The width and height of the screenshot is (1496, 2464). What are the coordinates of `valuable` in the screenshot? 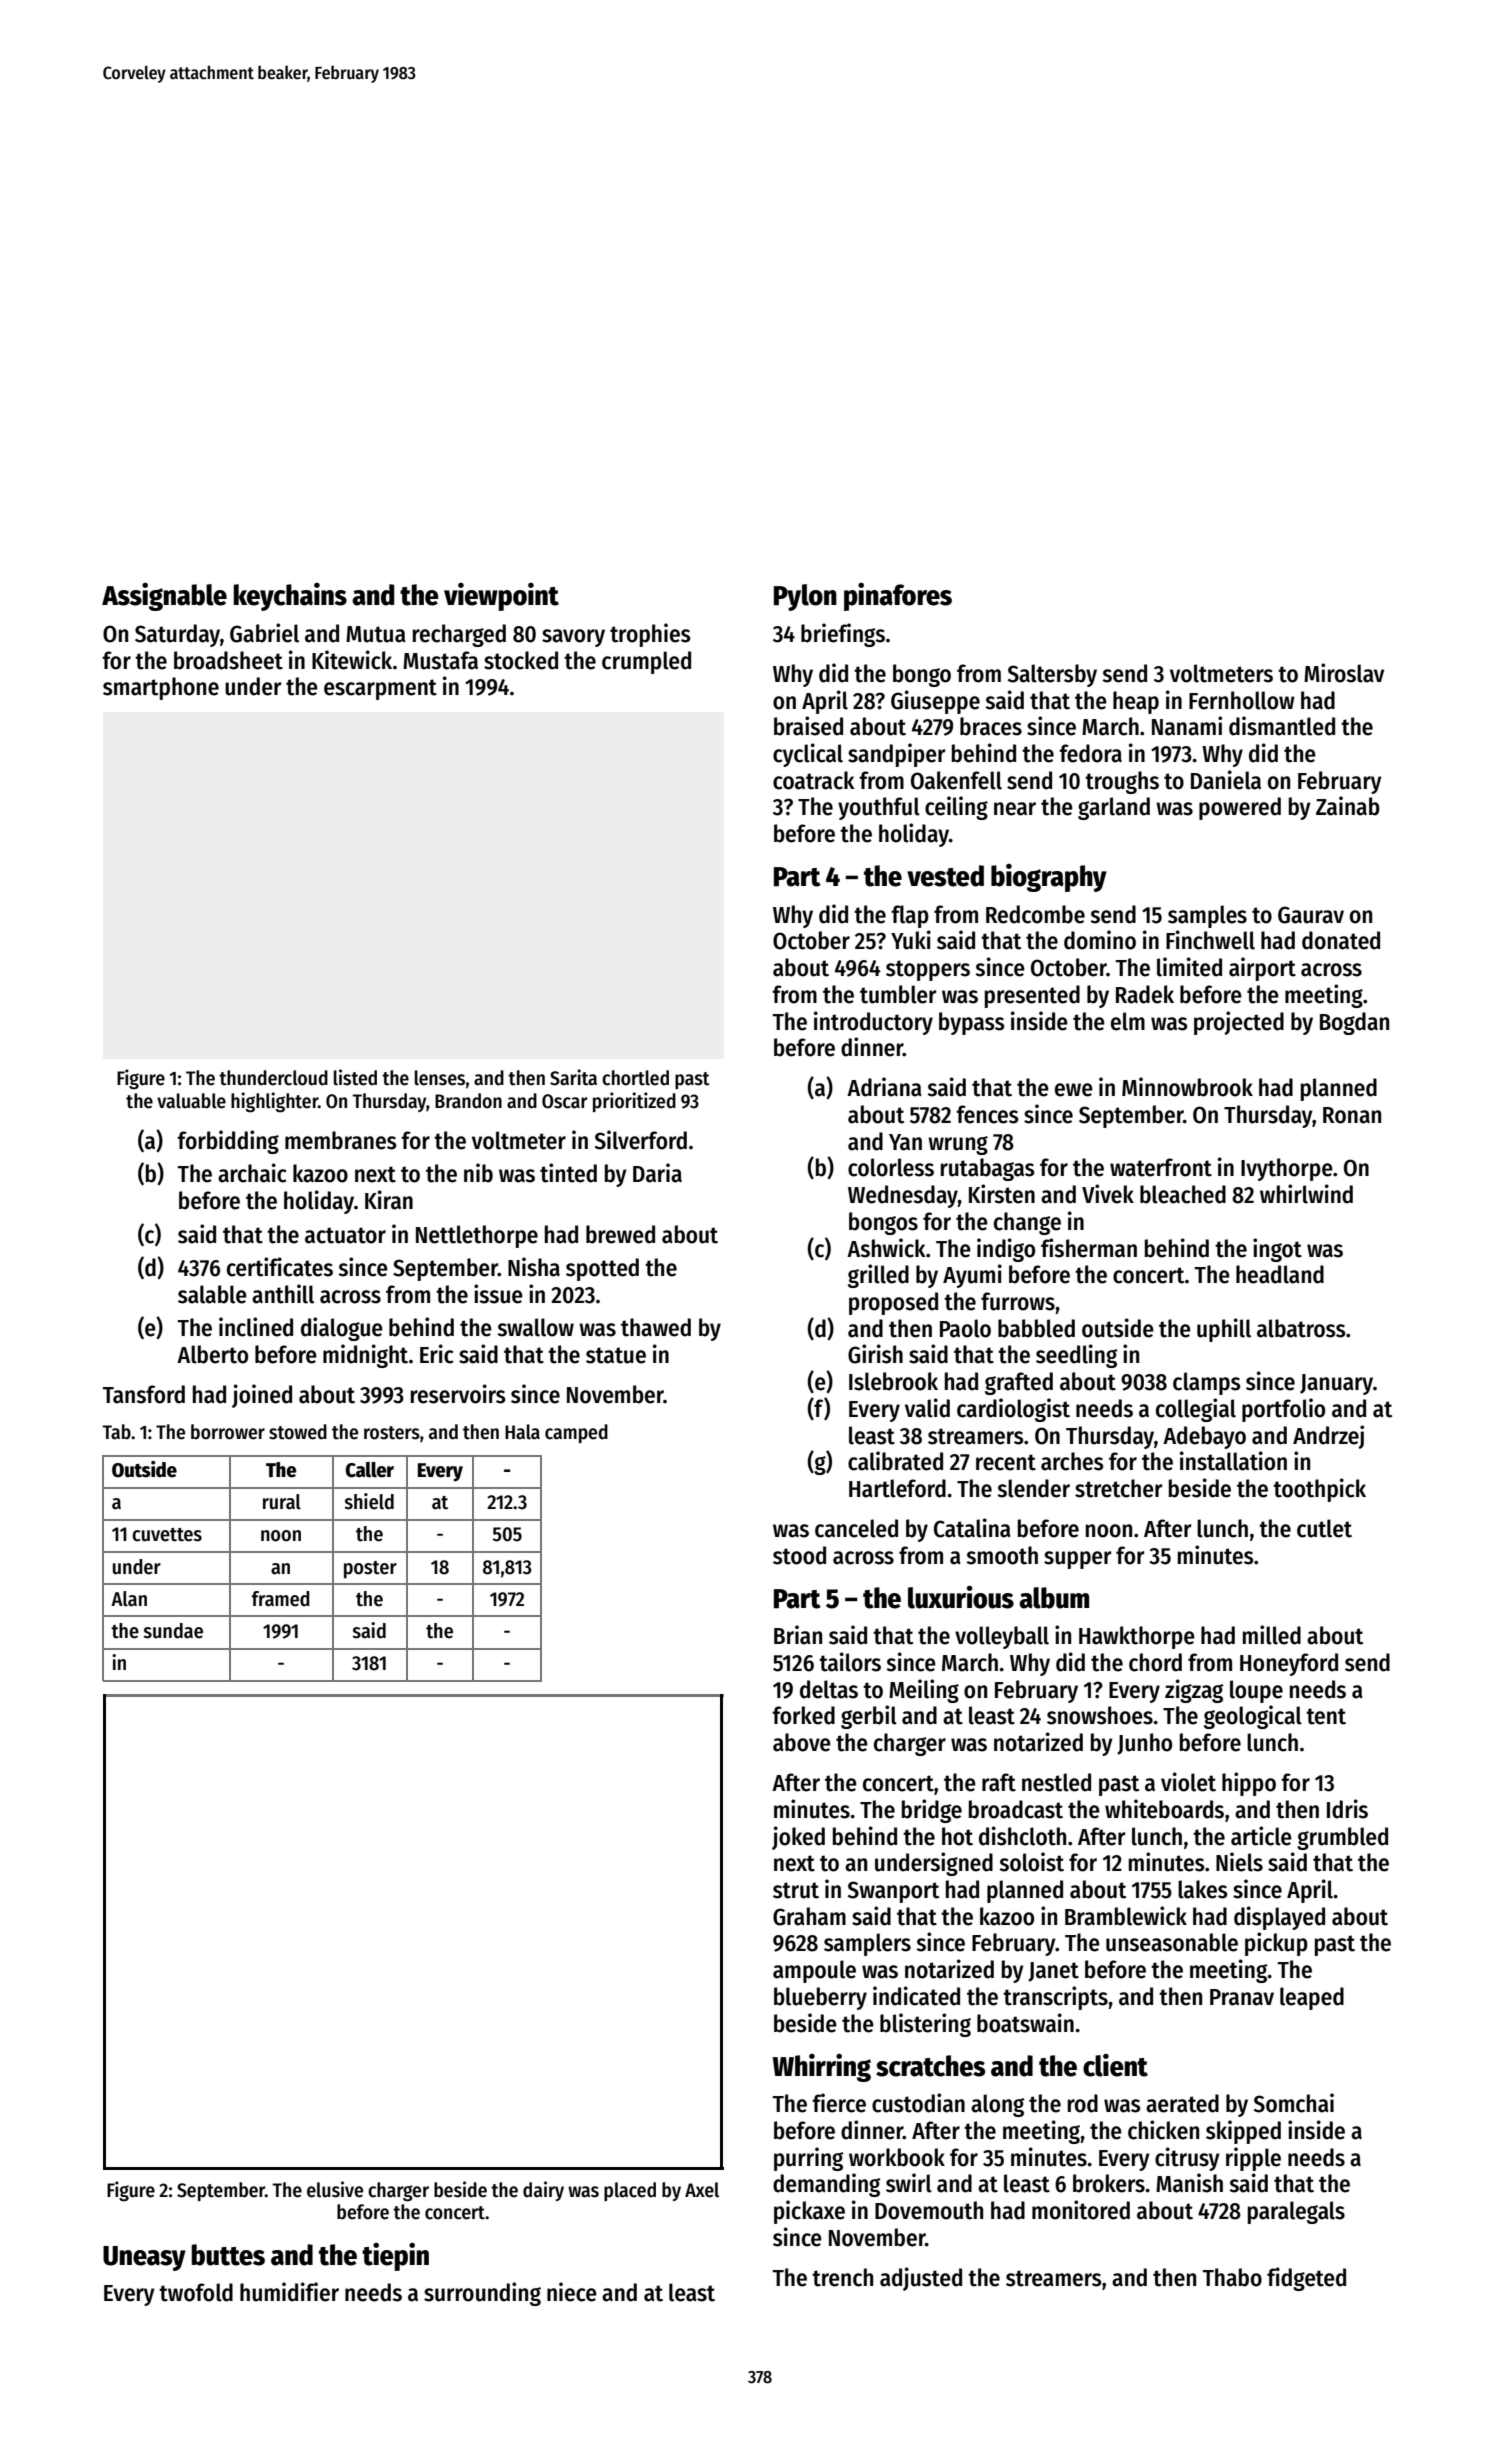 It's located at (191, 1101).
